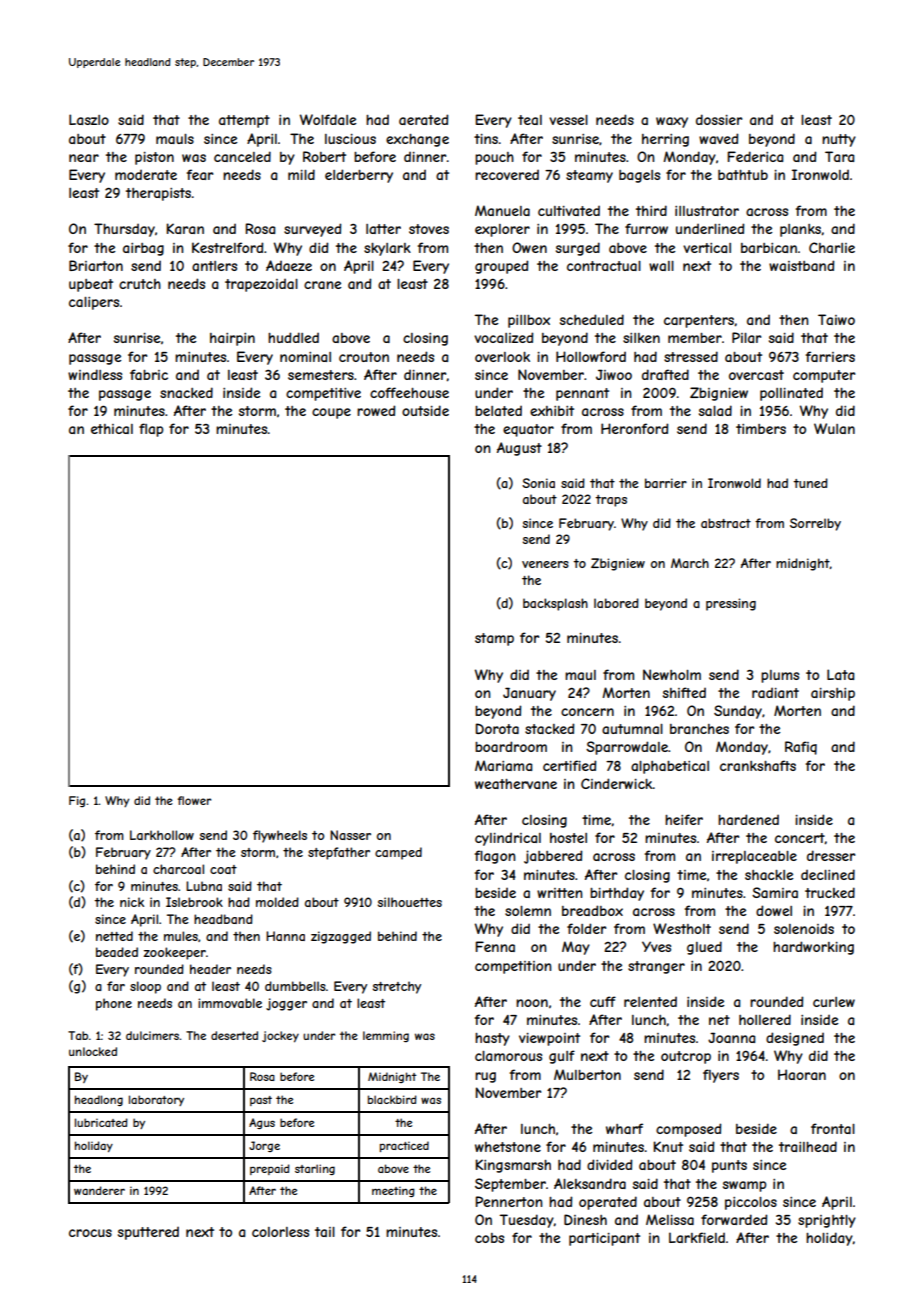 The height and width of the page is (1308, 924). What do you see at coordinates (89, 119) in the page?
I see `Laszlo` at bounding box center [89, 119].
